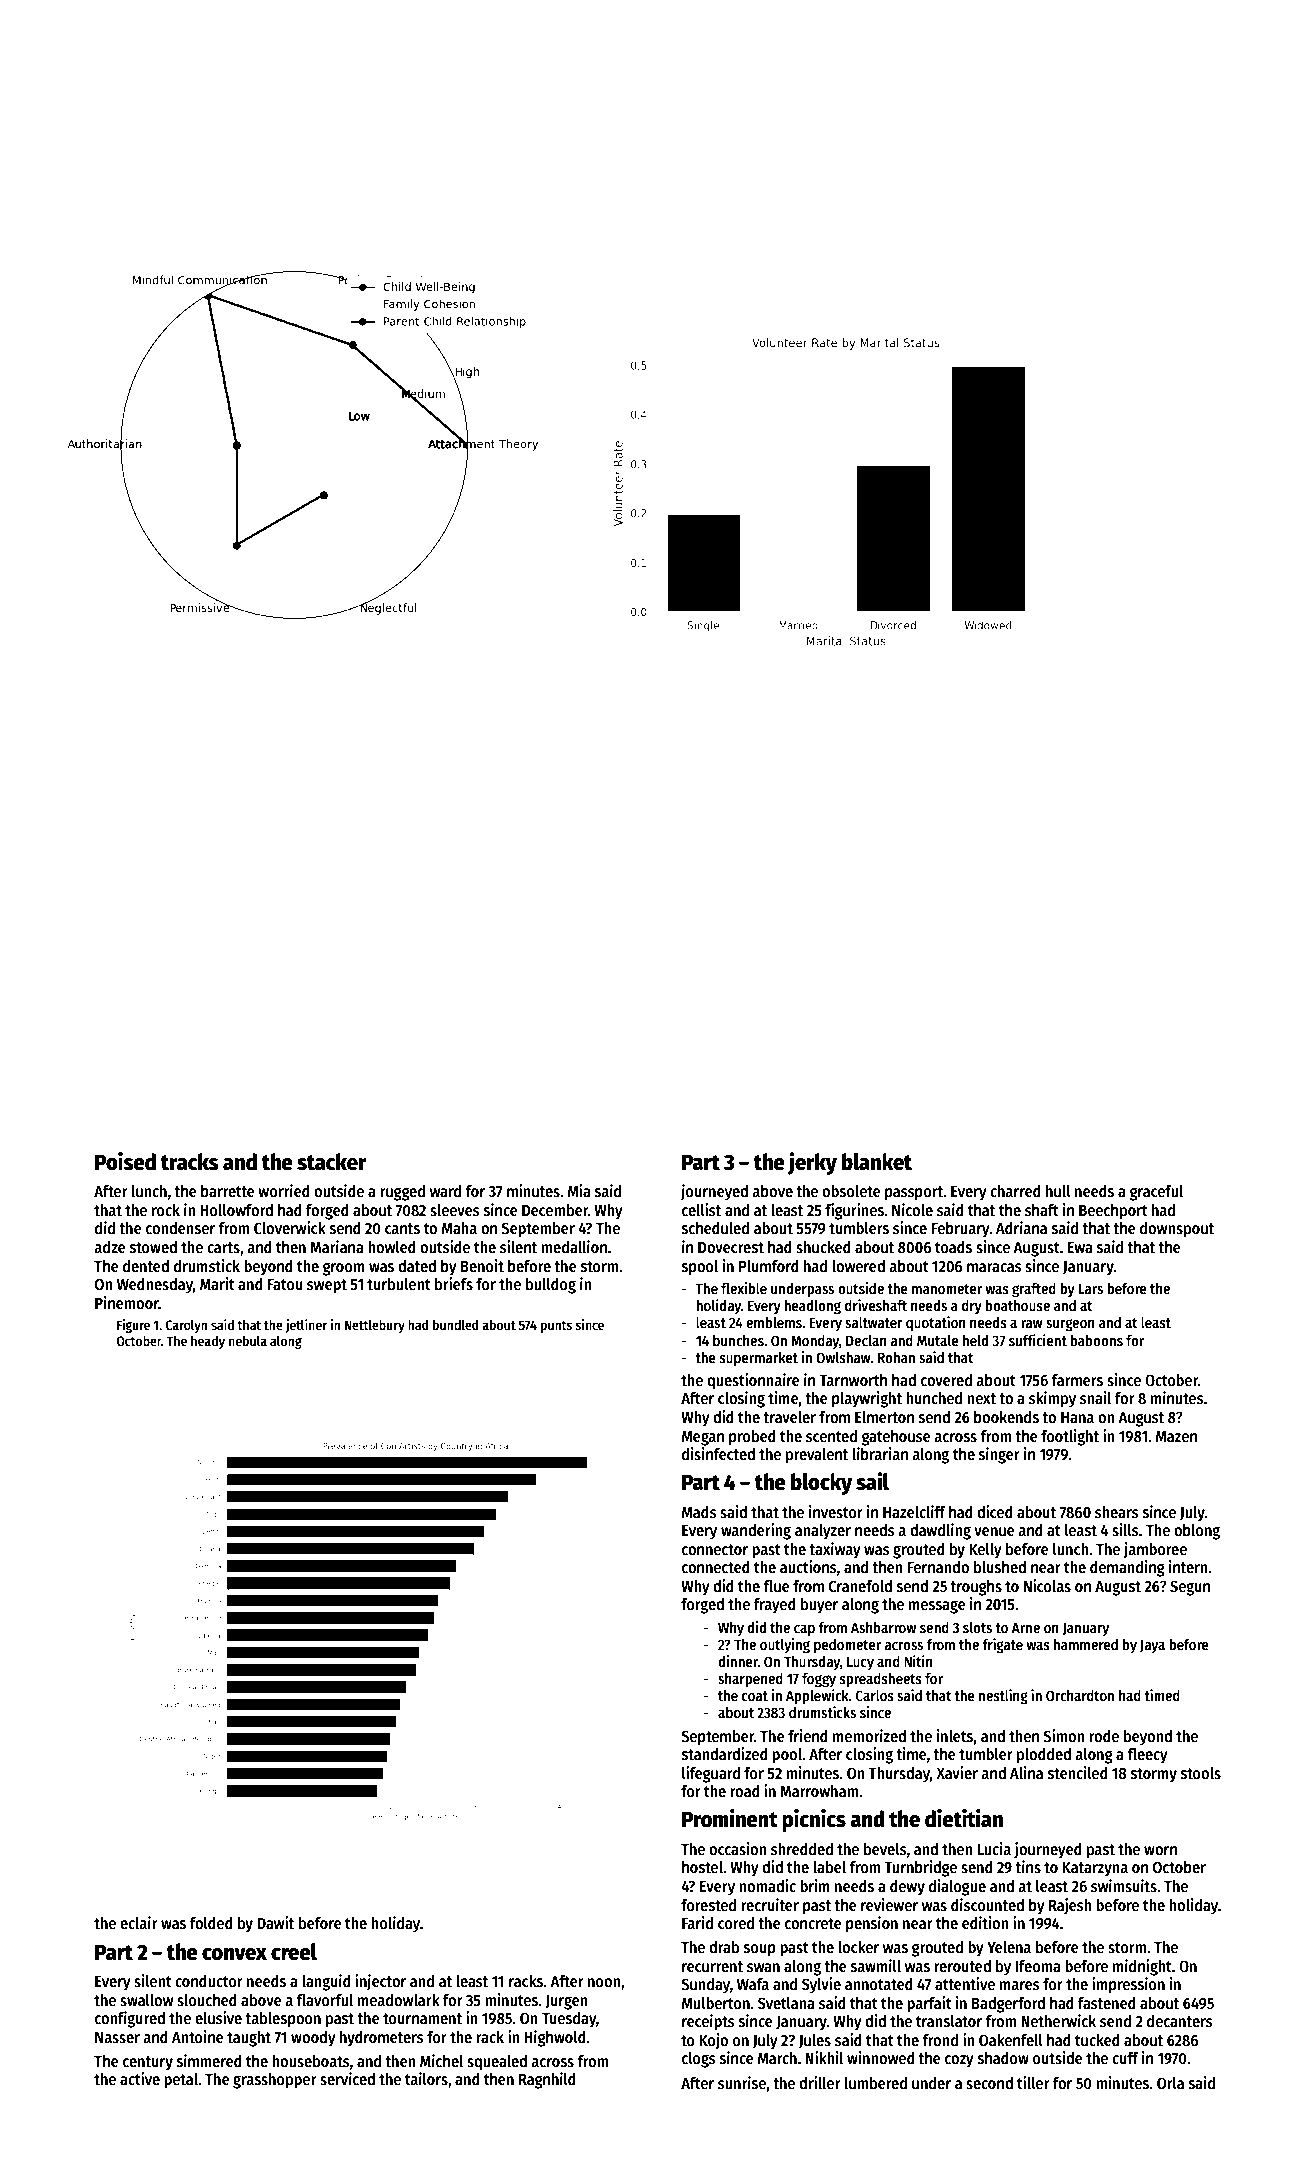  I want to click on graceful, so click(1156, 1193).
